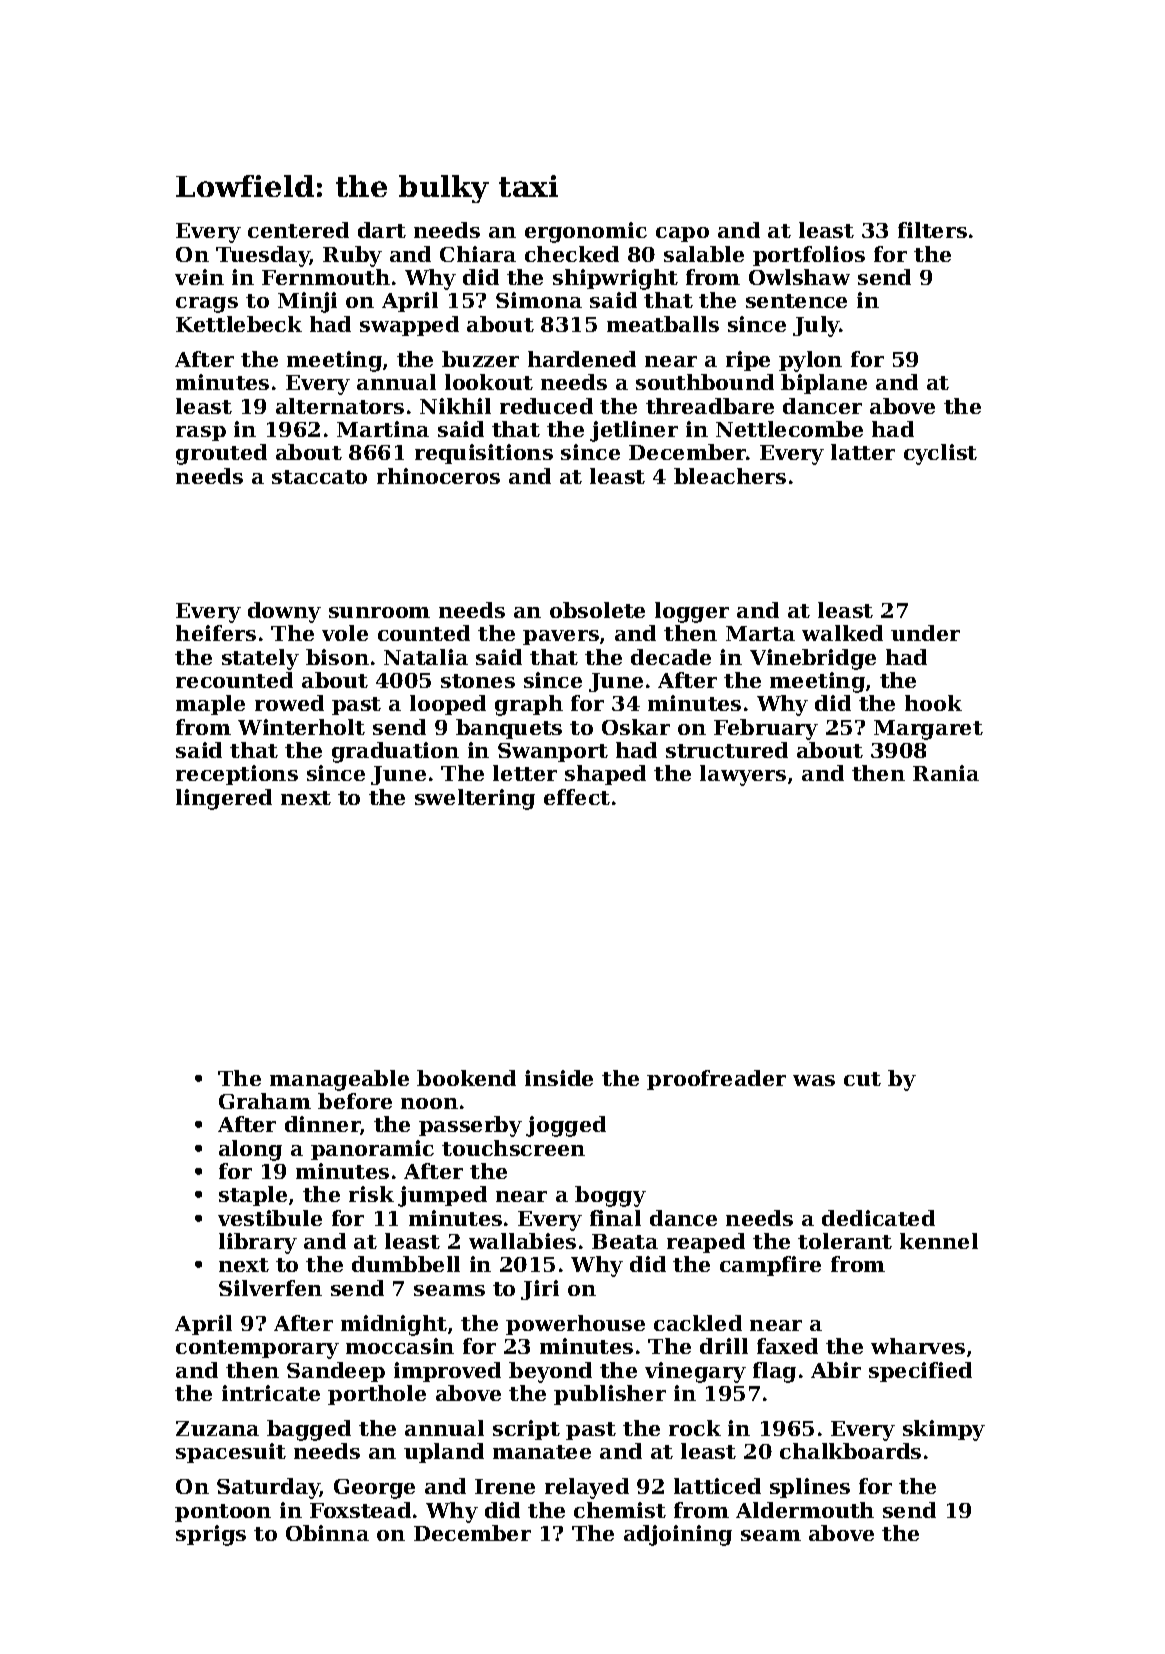 This page has width=1165, height=1654. I want to click on was, so click(814, 1080).
